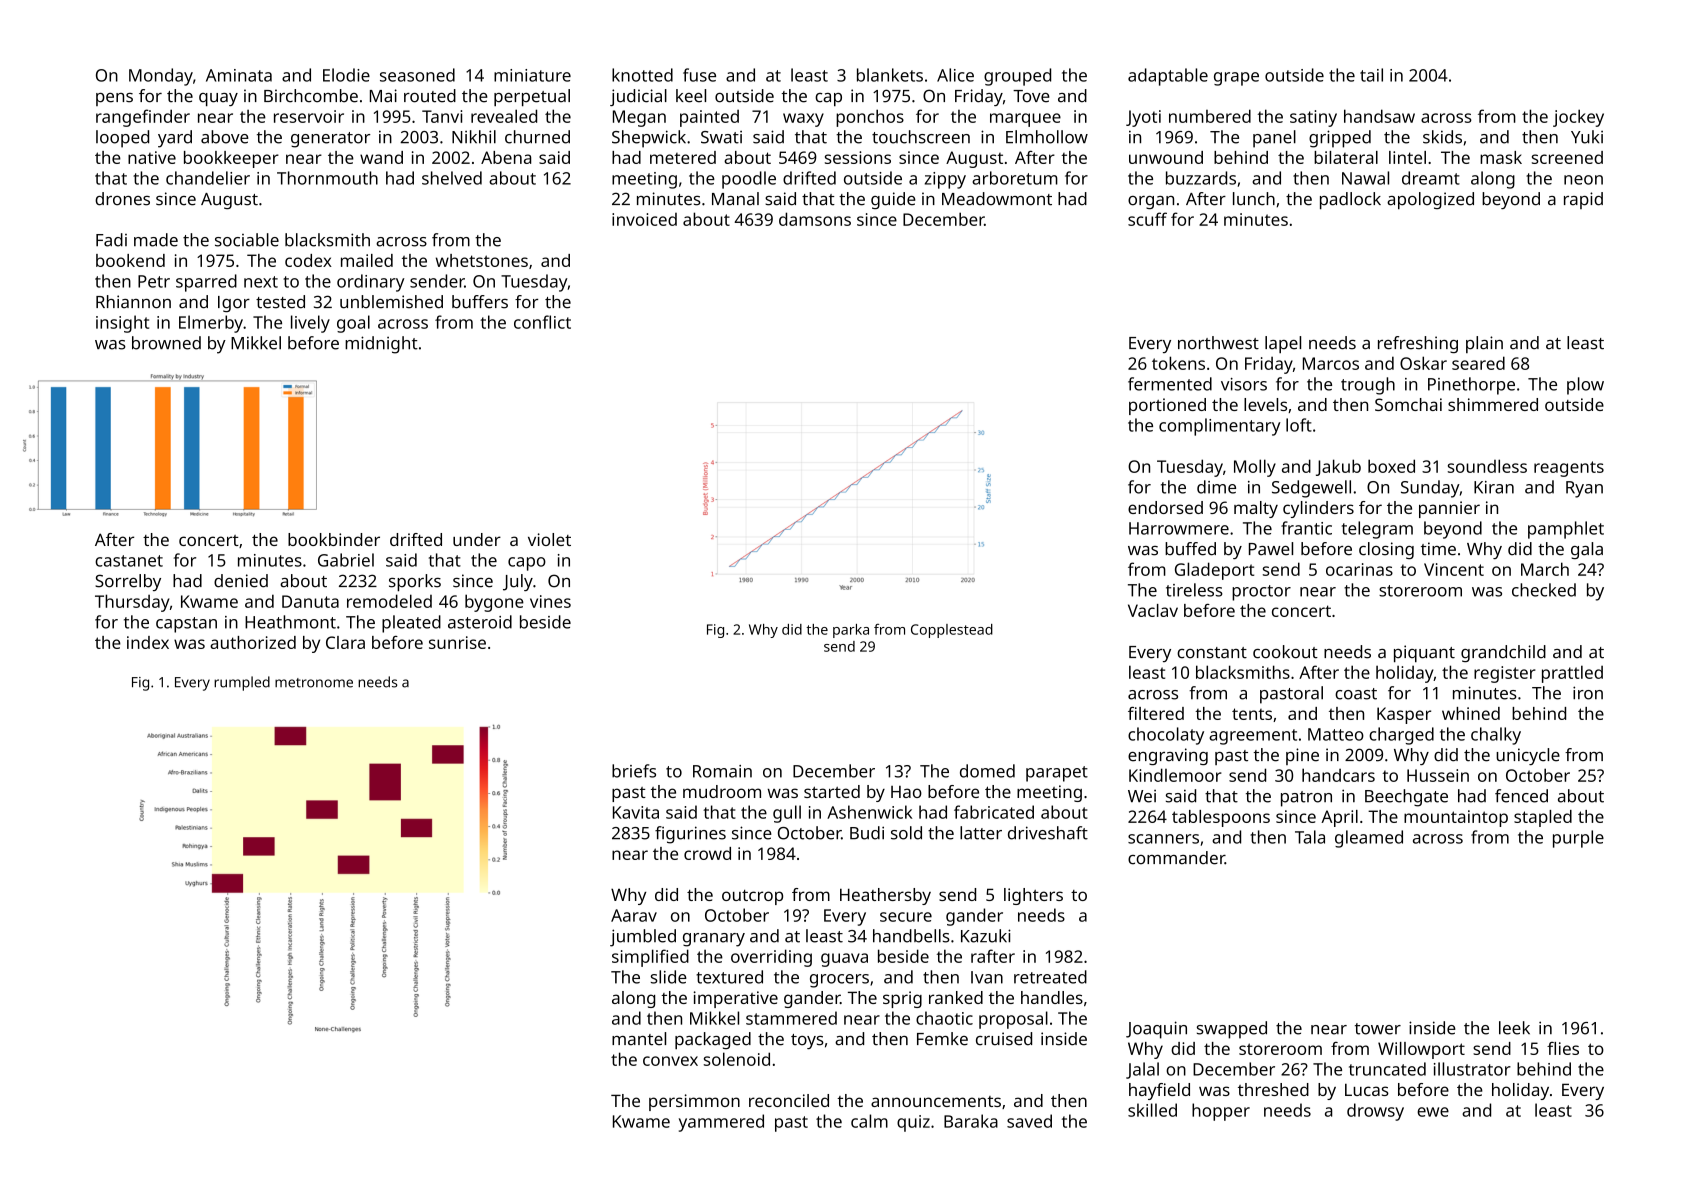  Describe the element at coordinates (1244, 384) in the screenshot. I see `visors` at that location.
